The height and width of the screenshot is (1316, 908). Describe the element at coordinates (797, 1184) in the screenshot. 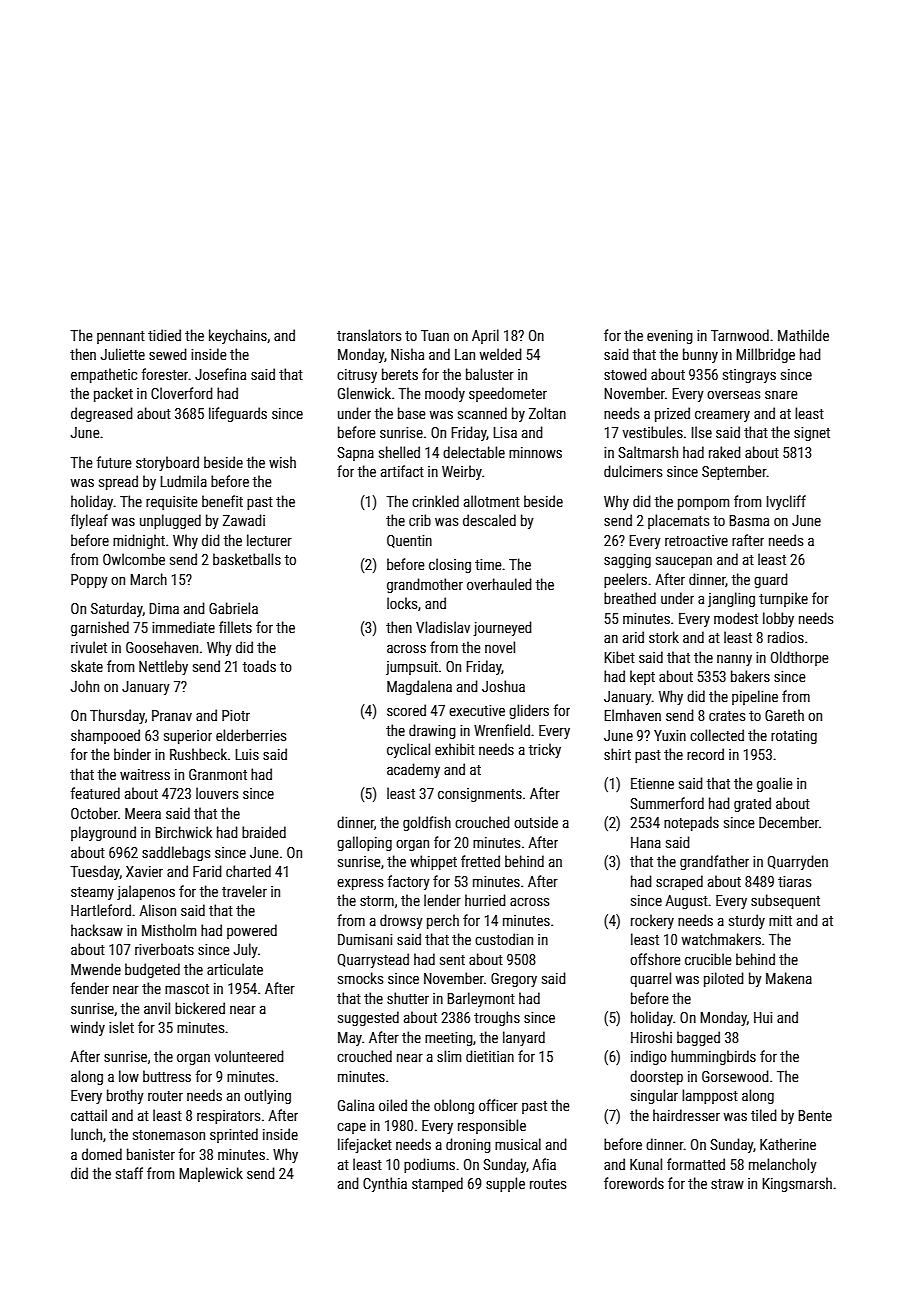

I see `Kingsmarsh` at that location.
